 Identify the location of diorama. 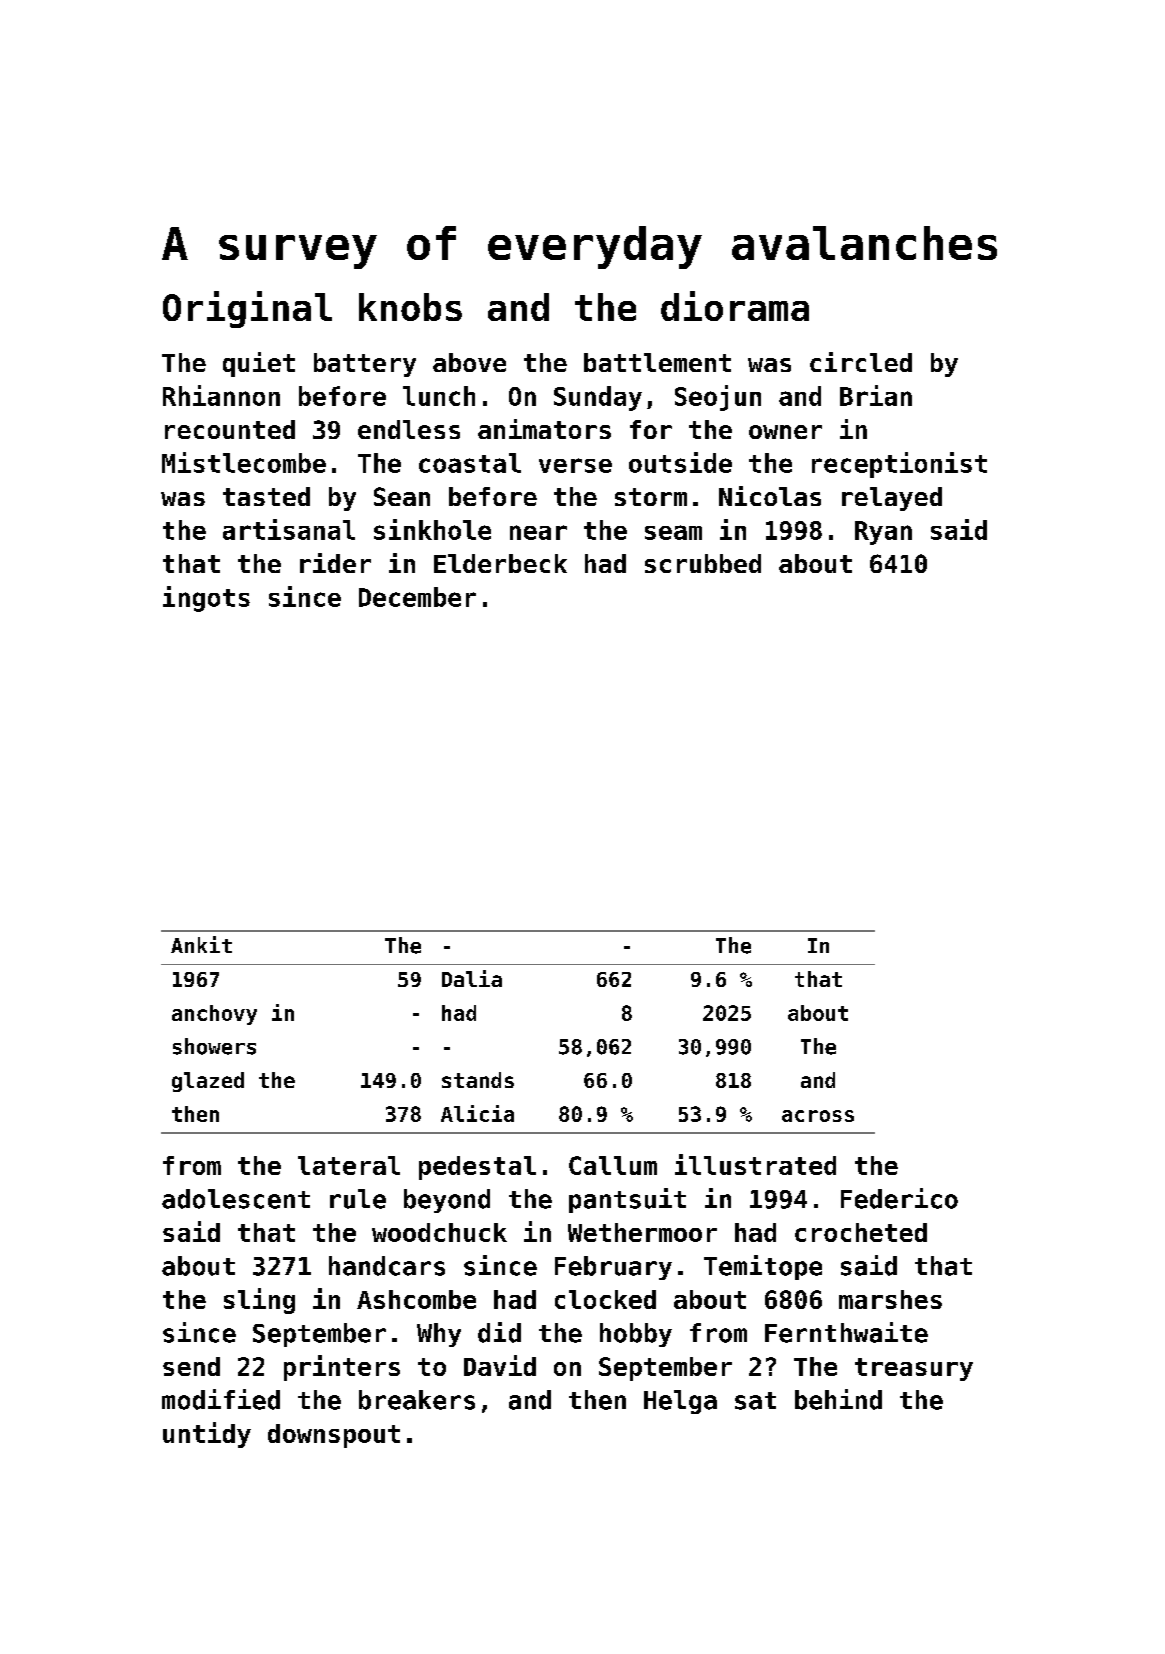
(735, 306).
